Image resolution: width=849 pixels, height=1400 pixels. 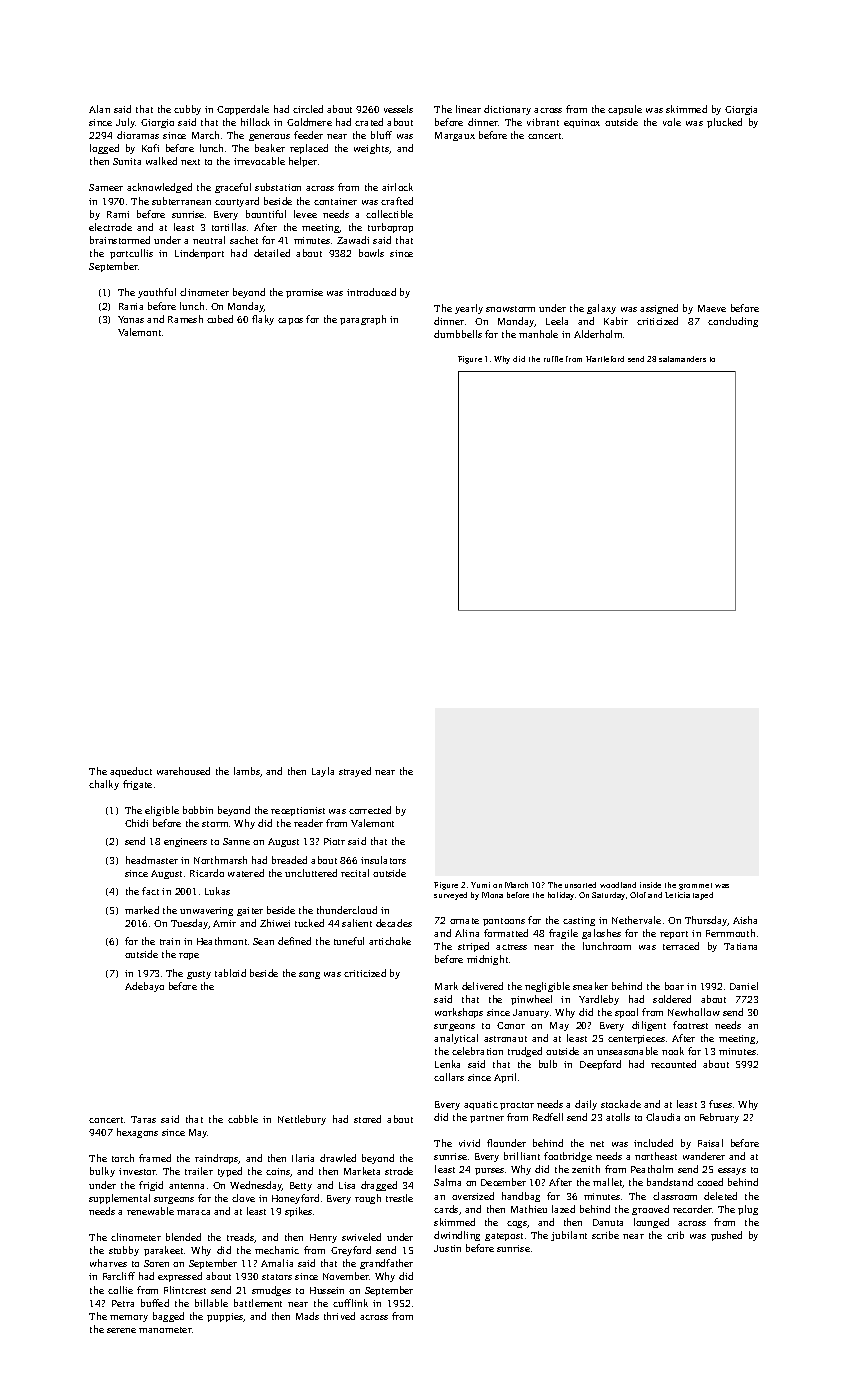 I want to click on Hartleford, so click(x=605, y=359).
